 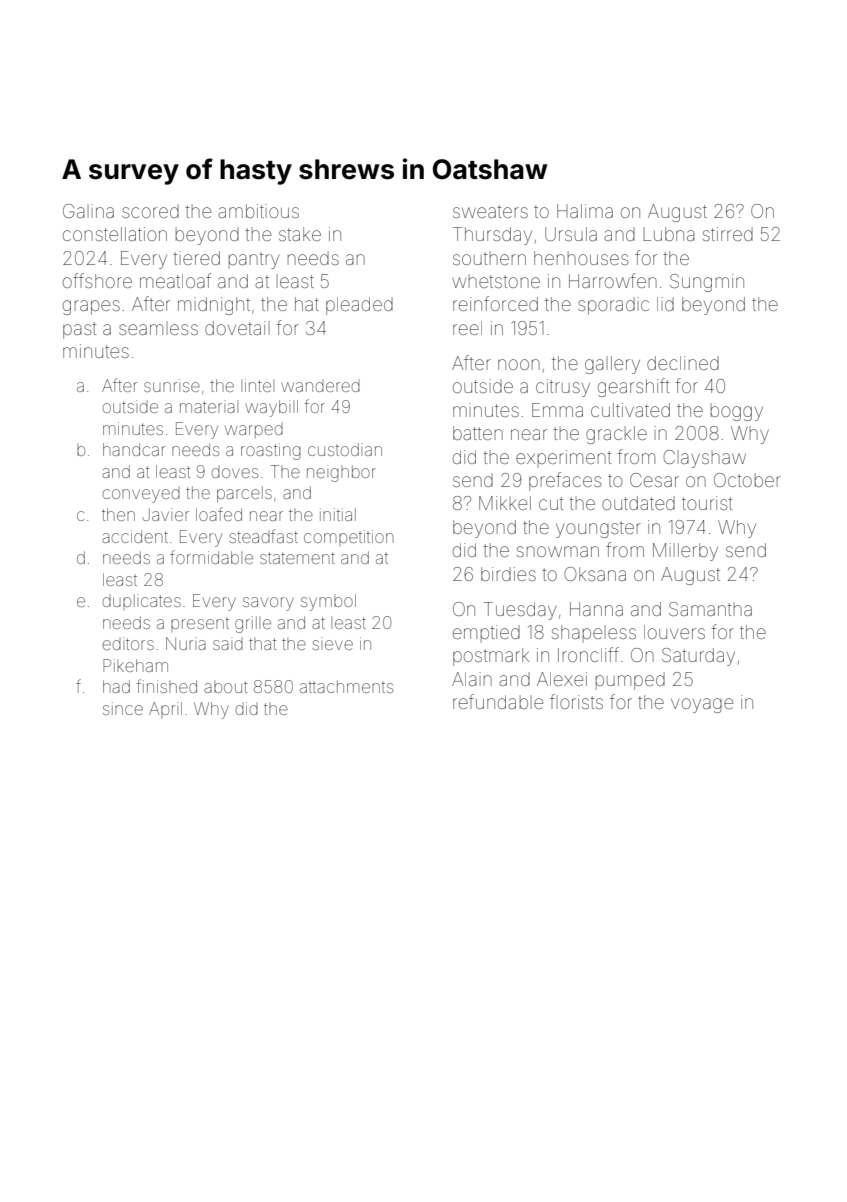 What do you see at coordinates (490, 211) in the page?
I see `sweaters` at bounding box center [490, 211].
